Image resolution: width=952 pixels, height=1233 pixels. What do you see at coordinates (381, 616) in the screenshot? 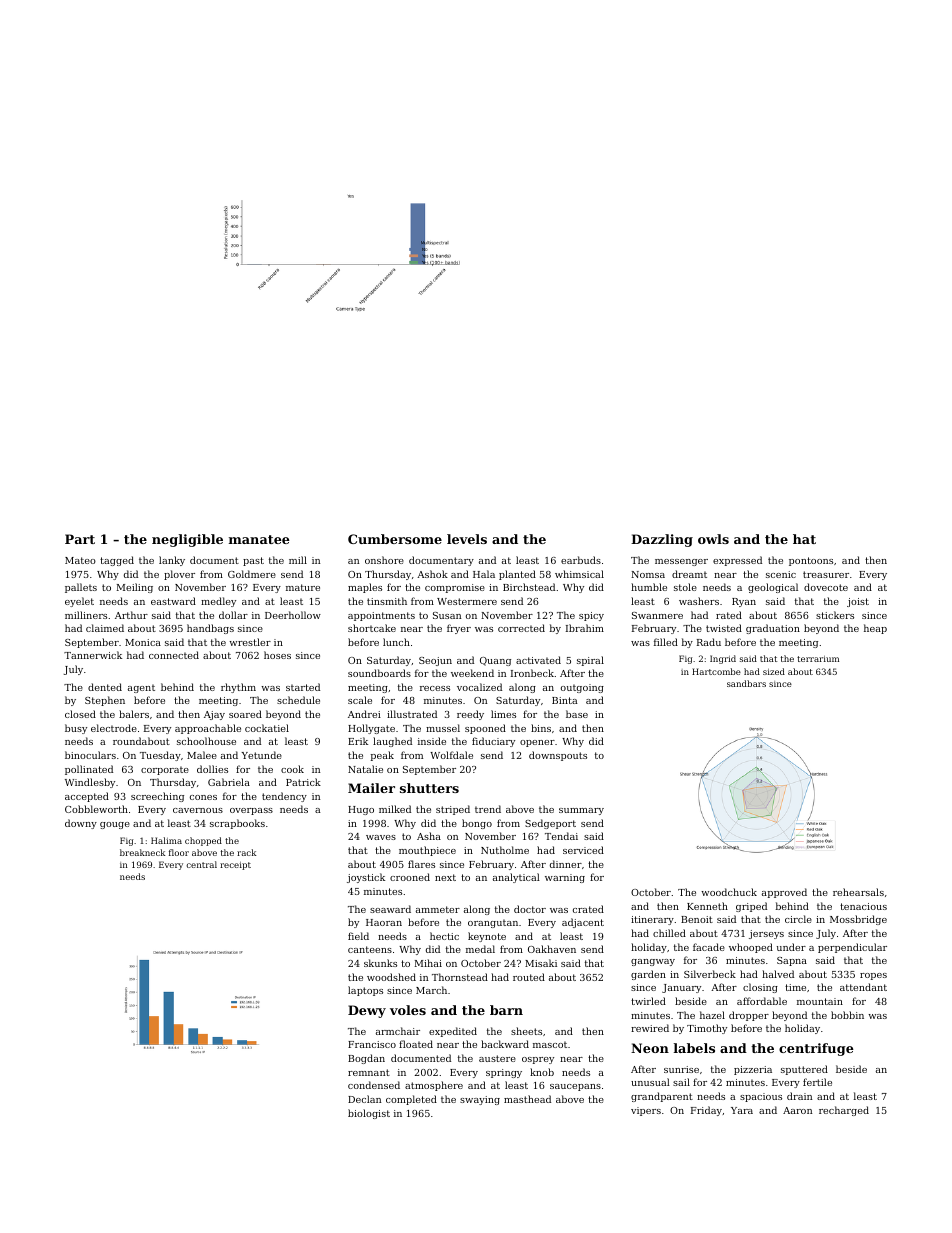
I see `appointments` at bounding box center [381, 616].
